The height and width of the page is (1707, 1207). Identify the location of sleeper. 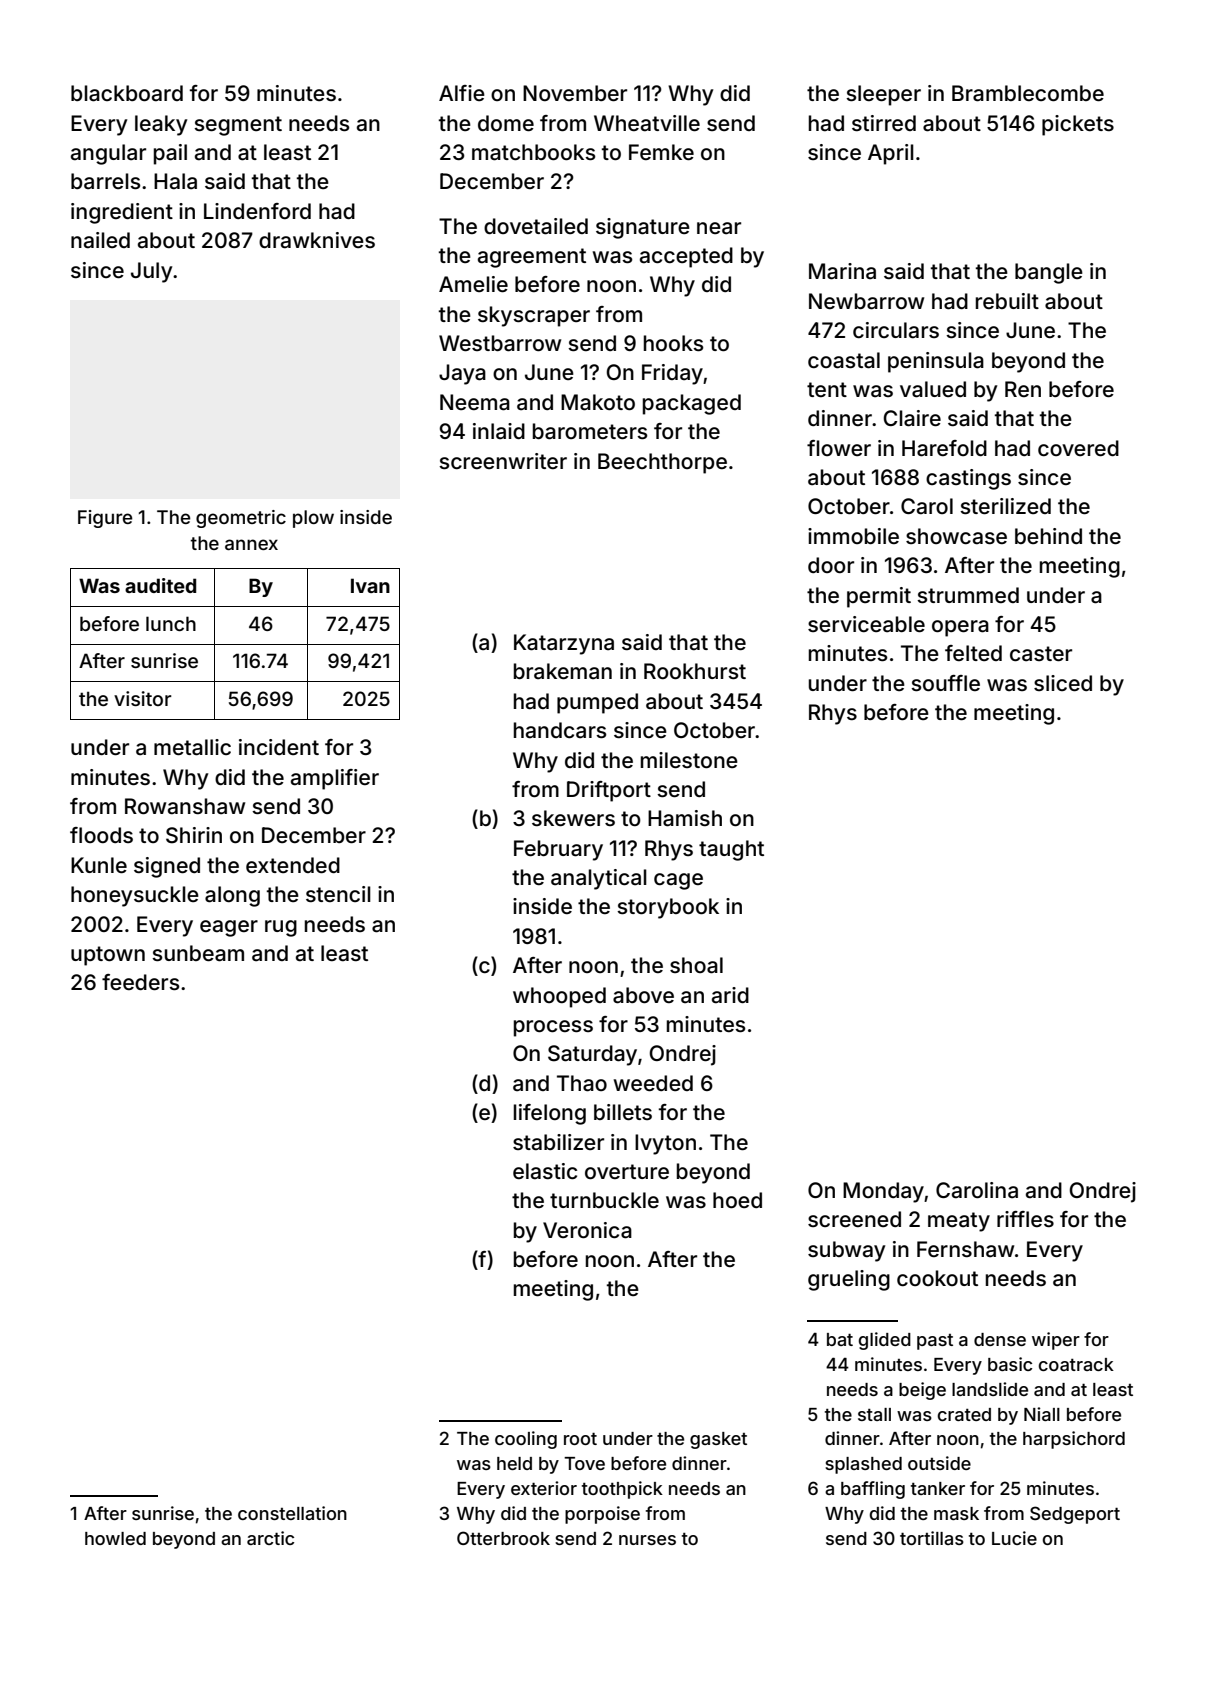
(883, 95).
